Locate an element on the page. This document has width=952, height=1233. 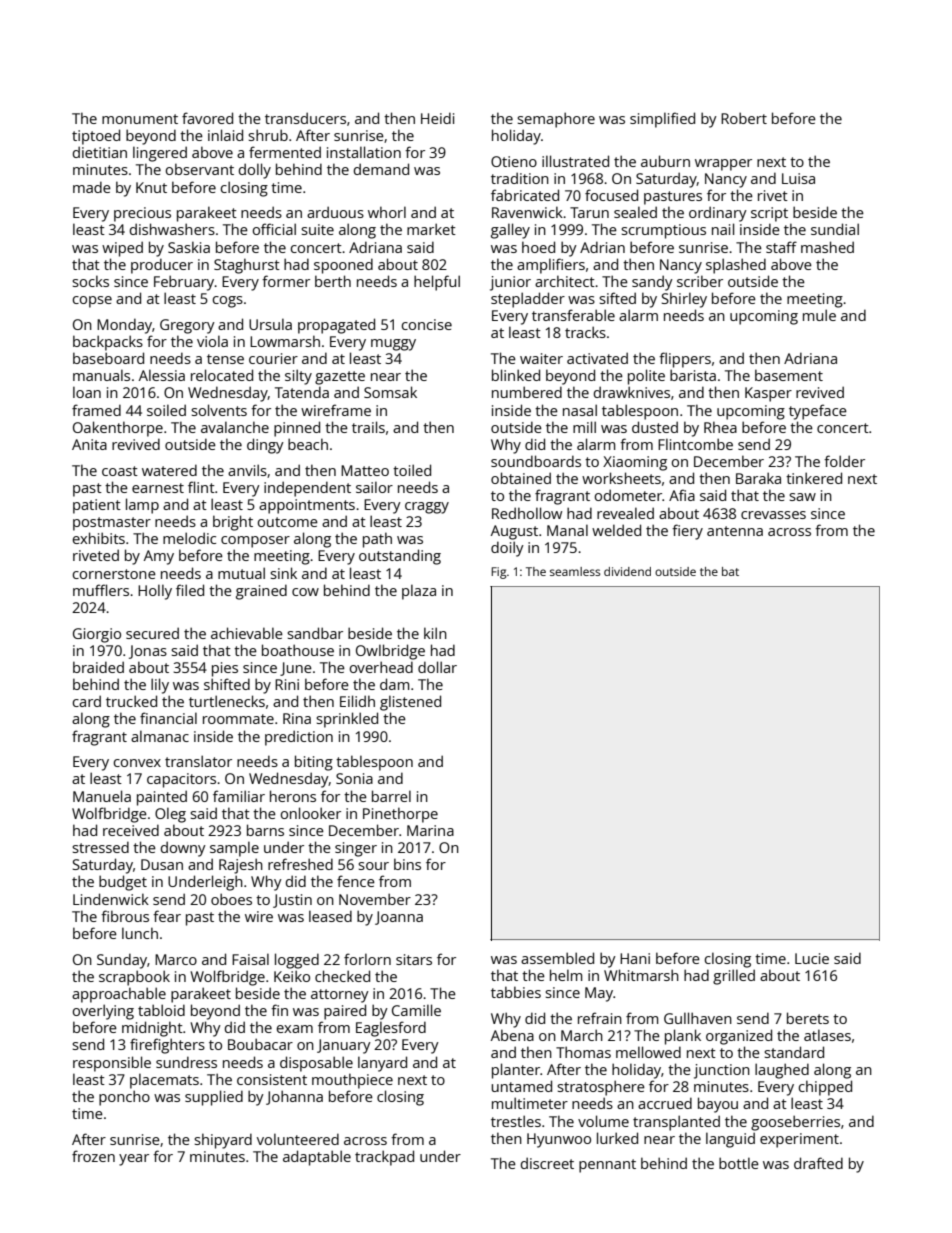
downy is located at coordinates (183, 849).
